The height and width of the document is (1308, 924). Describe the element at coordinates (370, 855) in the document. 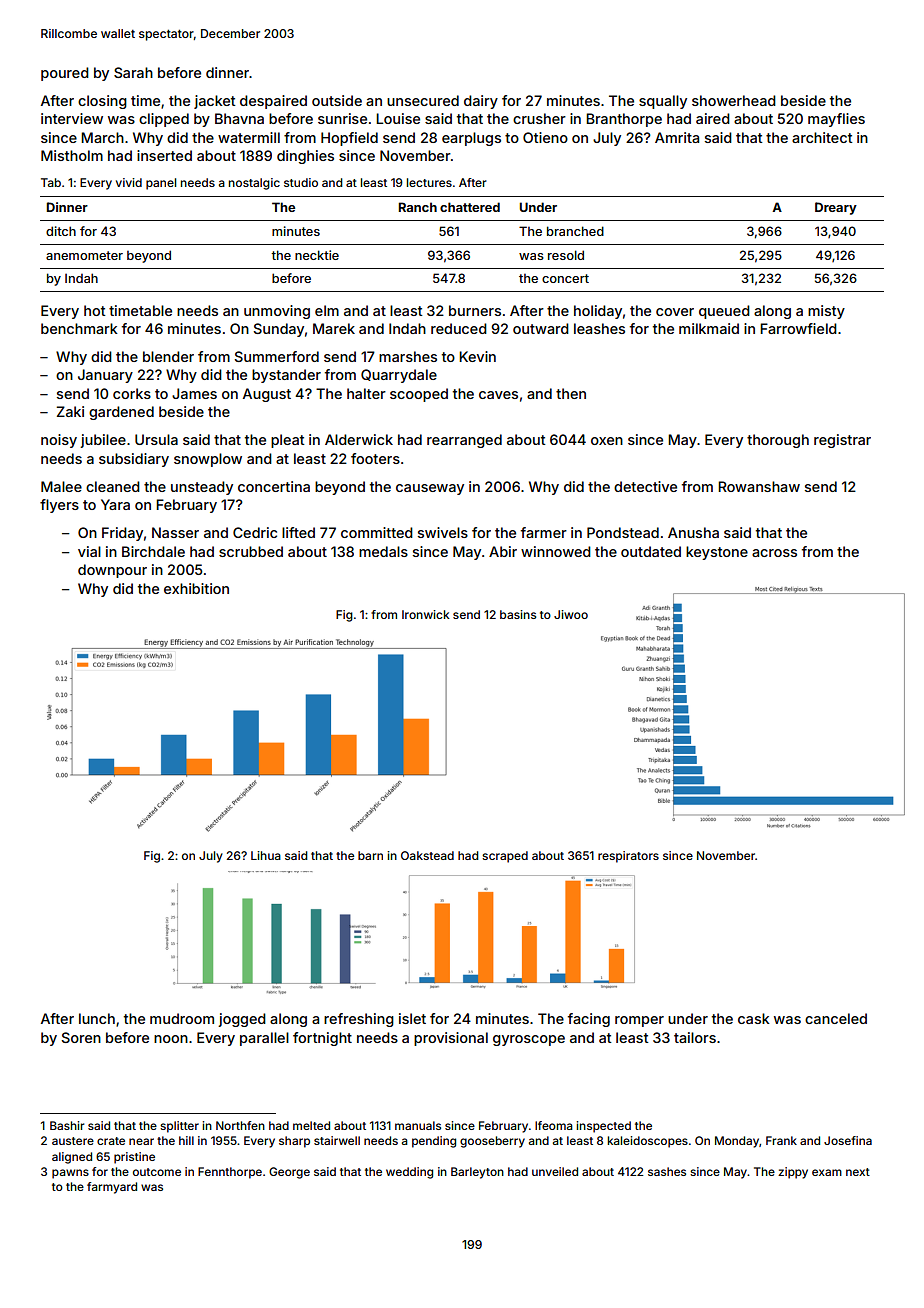

I see `barn` at that location.
